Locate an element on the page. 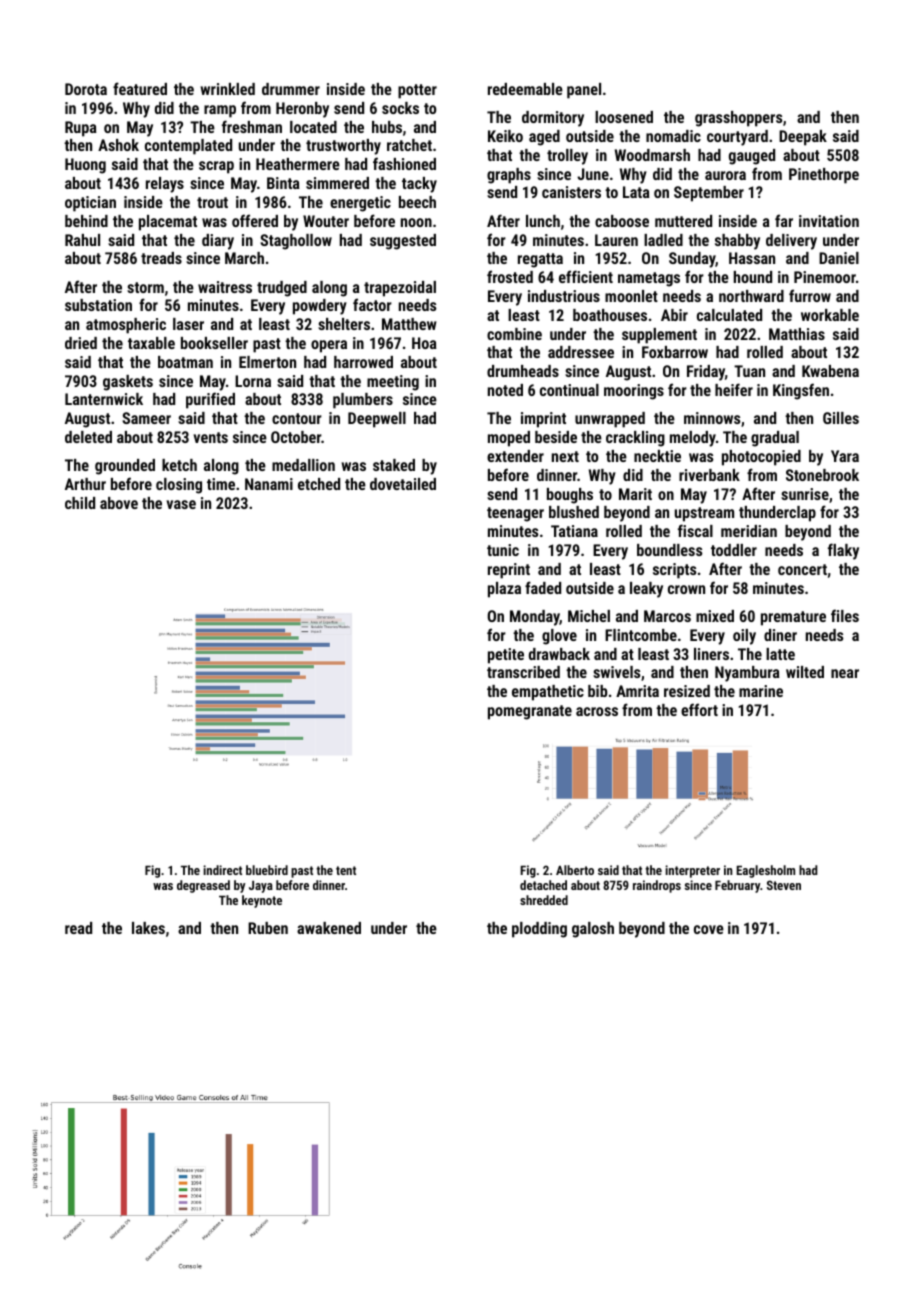  plodding is located at coordinates (539, 930).
